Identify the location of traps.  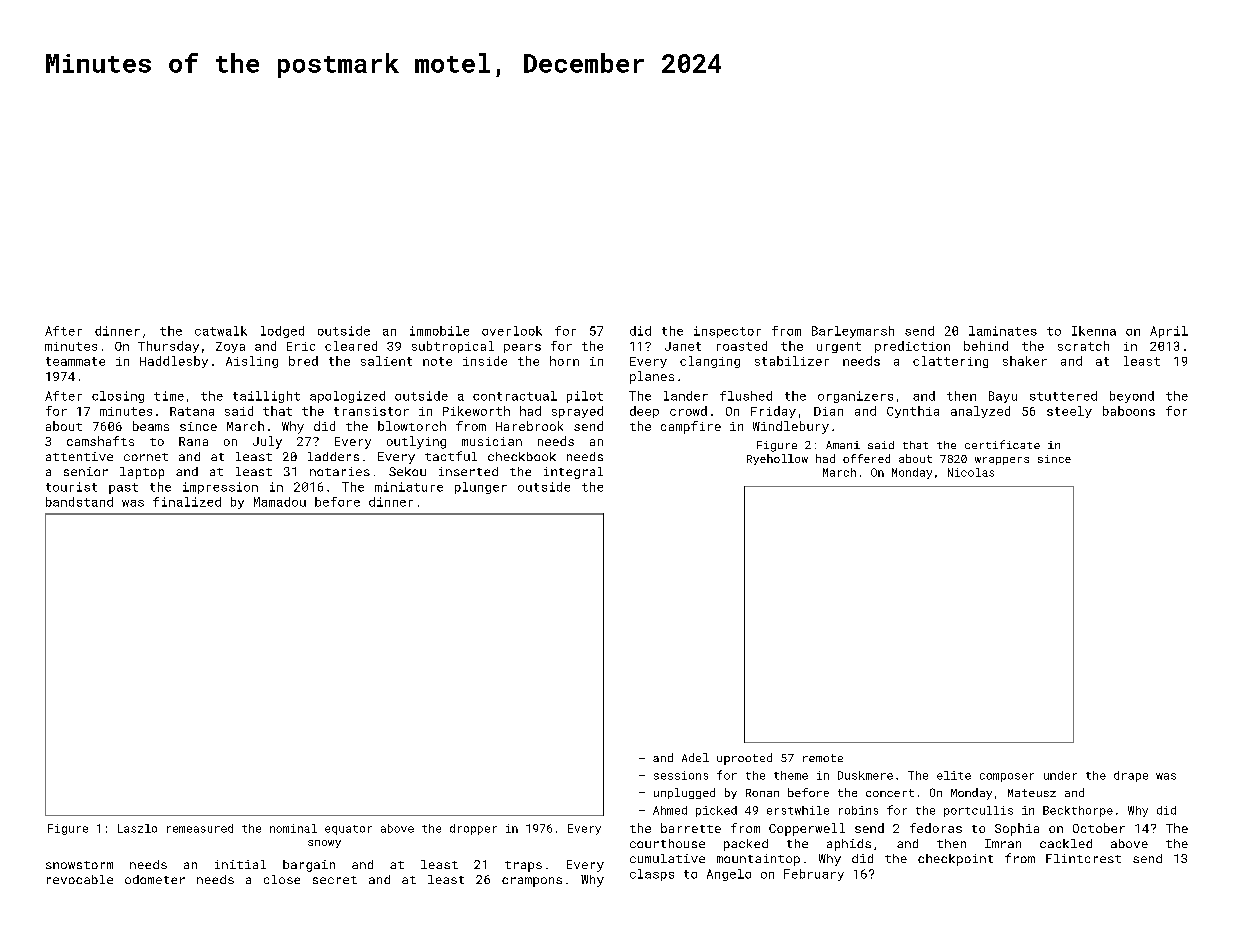
(523, 866).
